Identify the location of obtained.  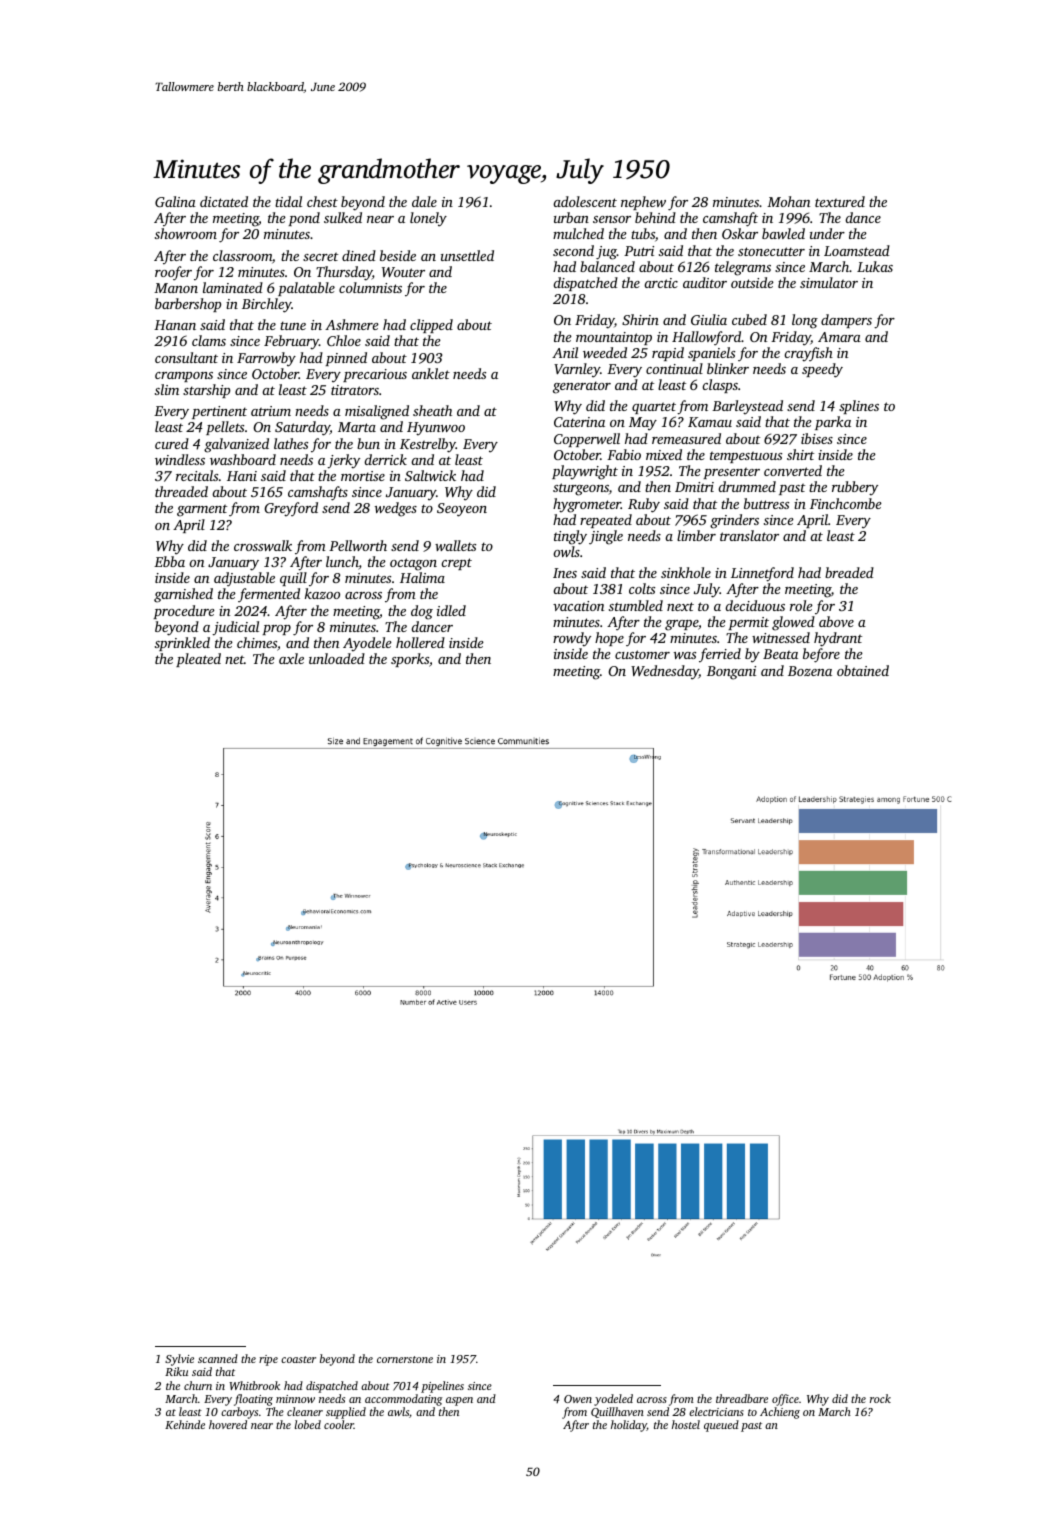
(863, 670).
